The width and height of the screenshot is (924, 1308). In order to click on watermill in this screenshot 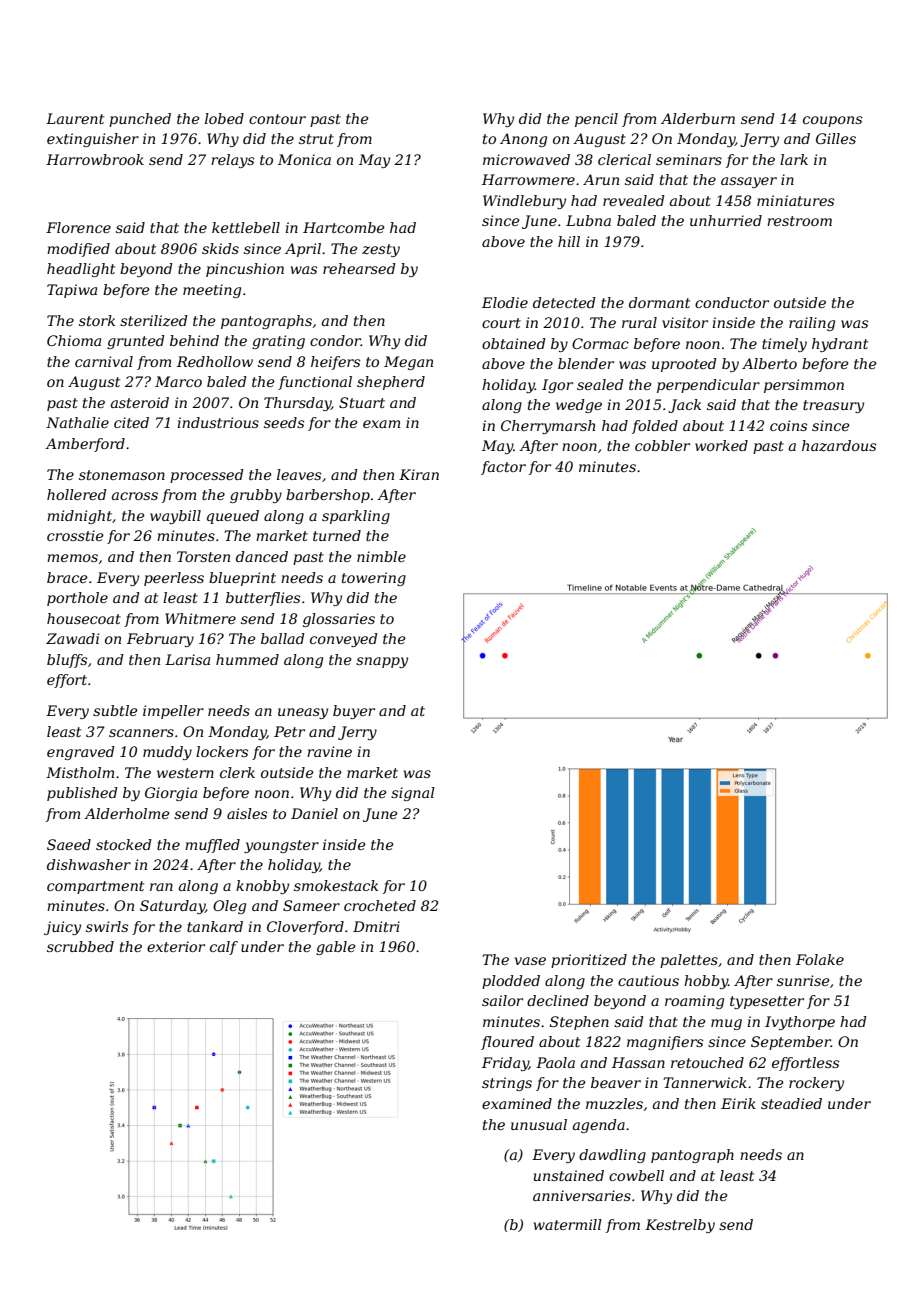, I will do `click(568, 1224)`.
